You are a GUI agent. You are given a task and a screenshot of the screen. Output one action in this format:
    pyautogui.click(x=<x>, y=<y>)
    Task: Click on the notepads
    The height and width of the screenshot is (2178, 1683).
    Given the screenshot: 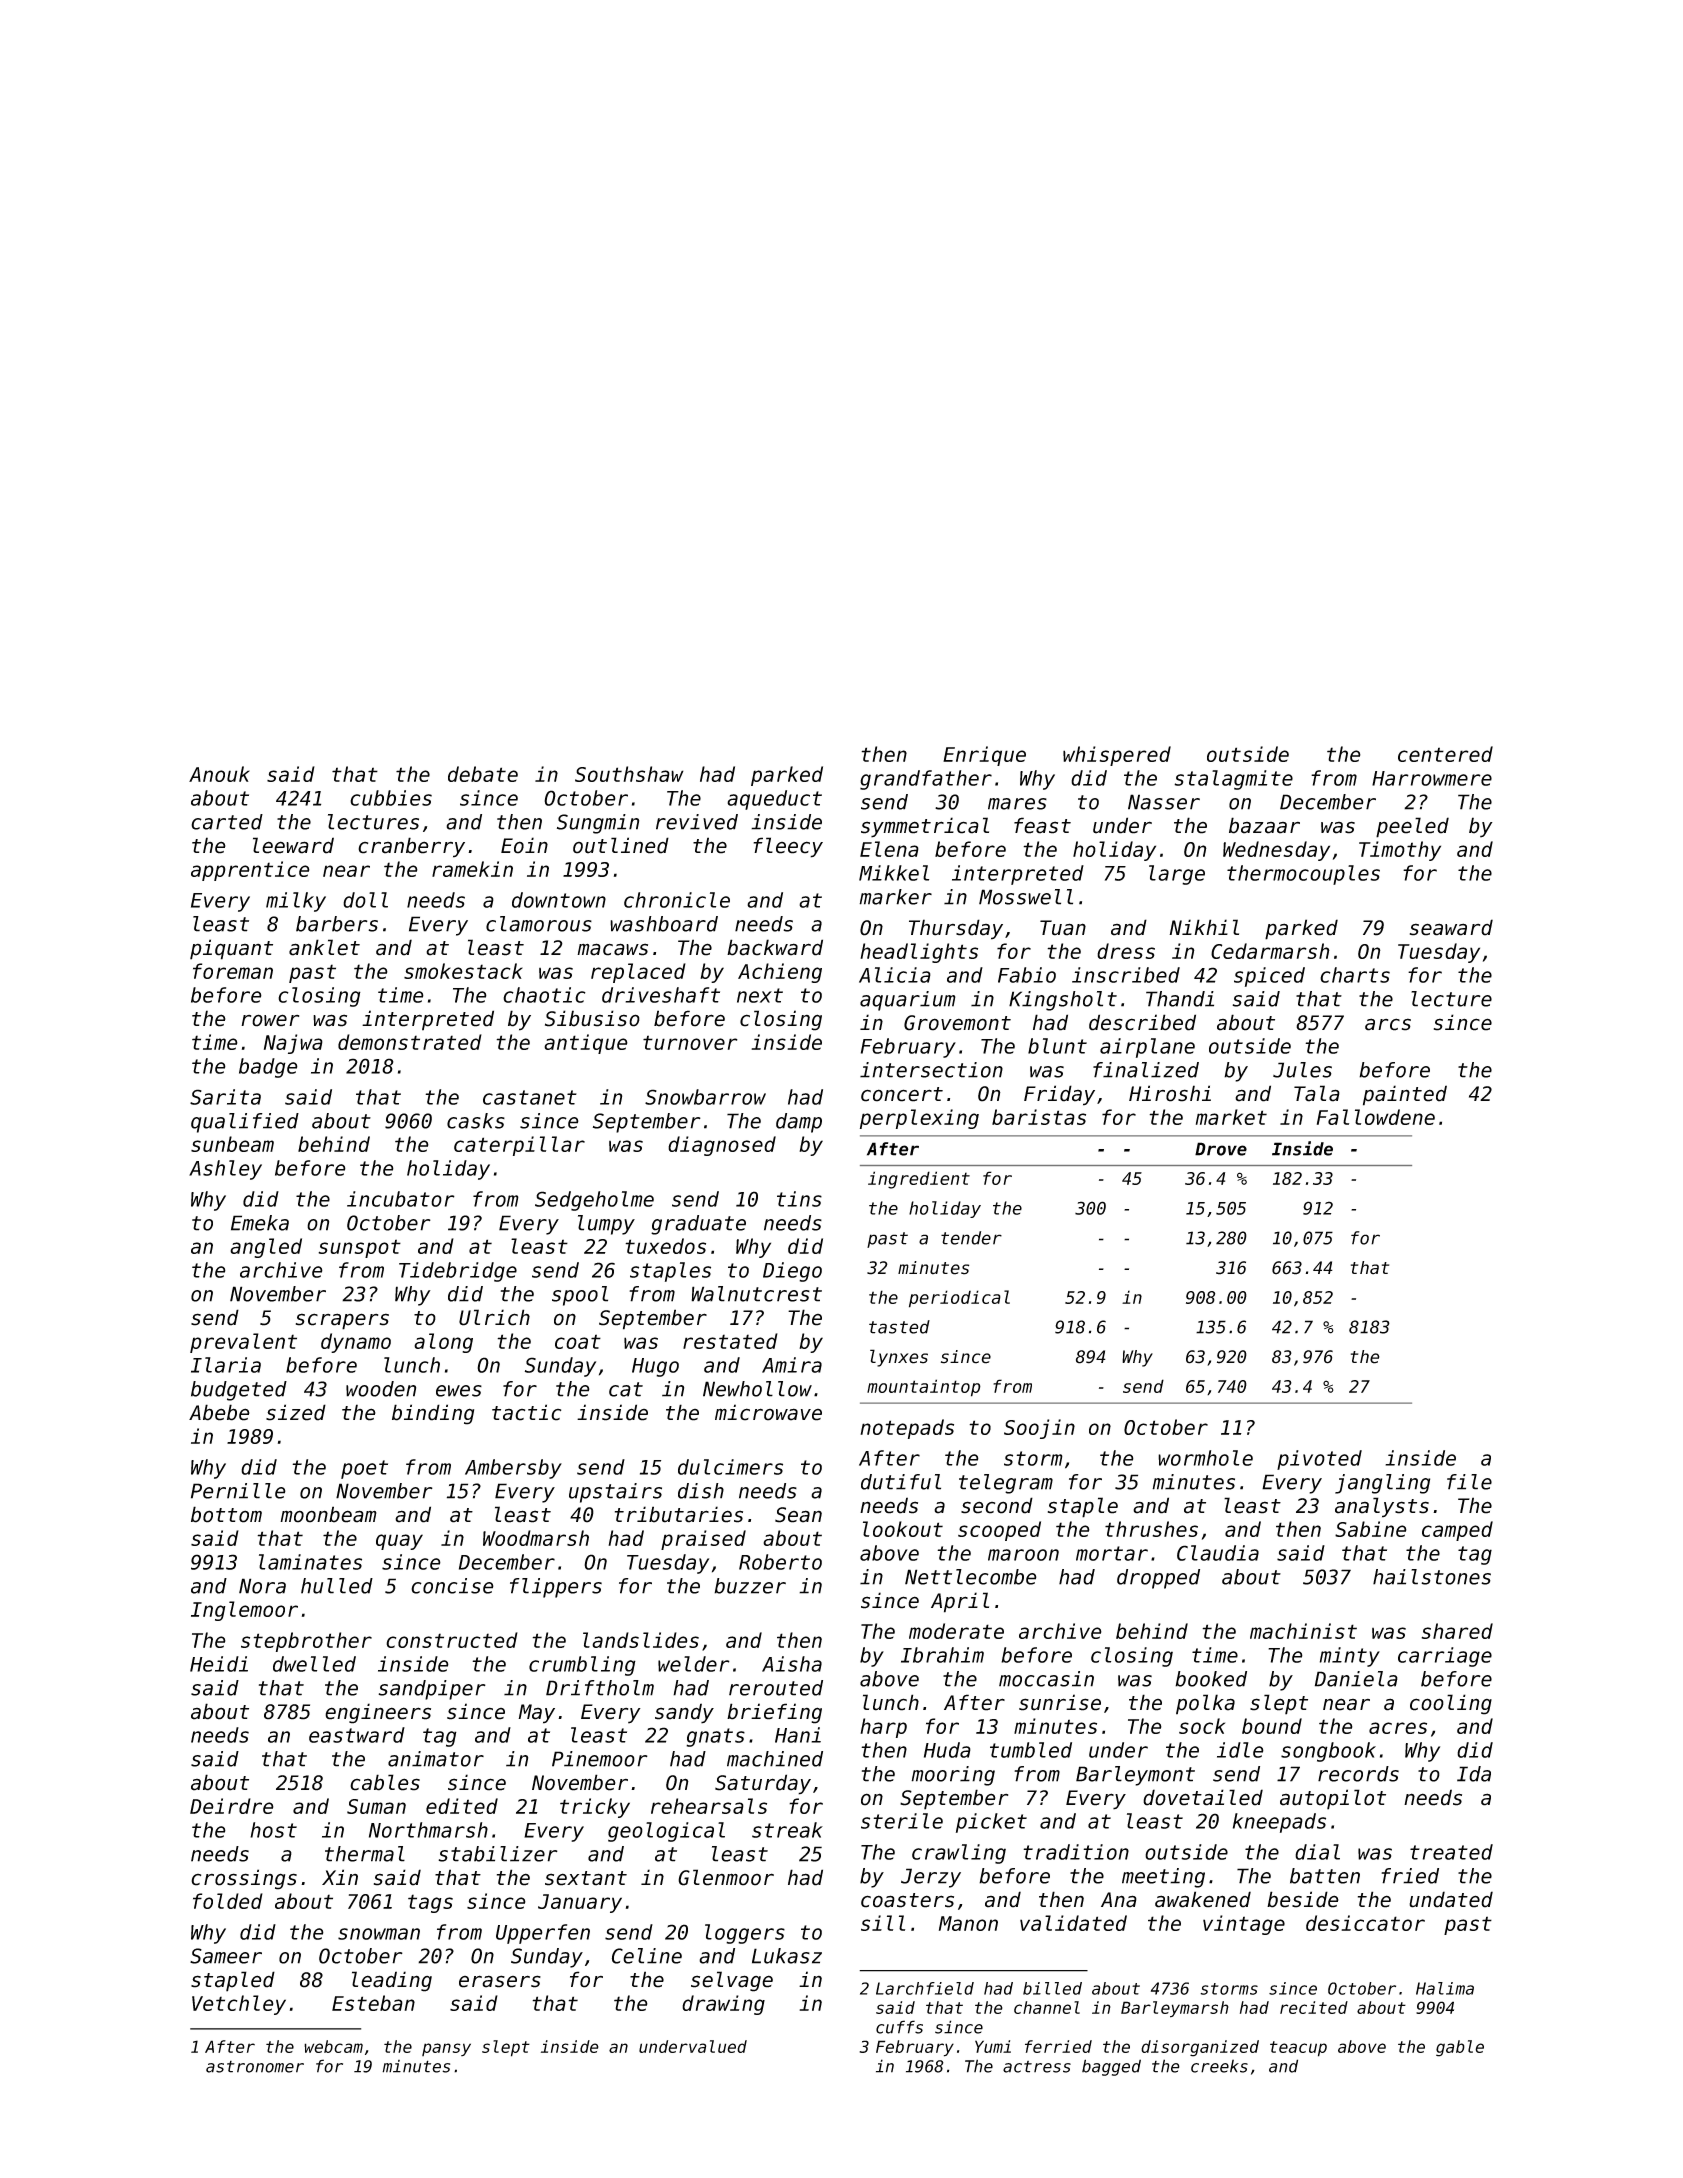 What is the action you would take?
    pyautogui.click(x=907, y=1429)
